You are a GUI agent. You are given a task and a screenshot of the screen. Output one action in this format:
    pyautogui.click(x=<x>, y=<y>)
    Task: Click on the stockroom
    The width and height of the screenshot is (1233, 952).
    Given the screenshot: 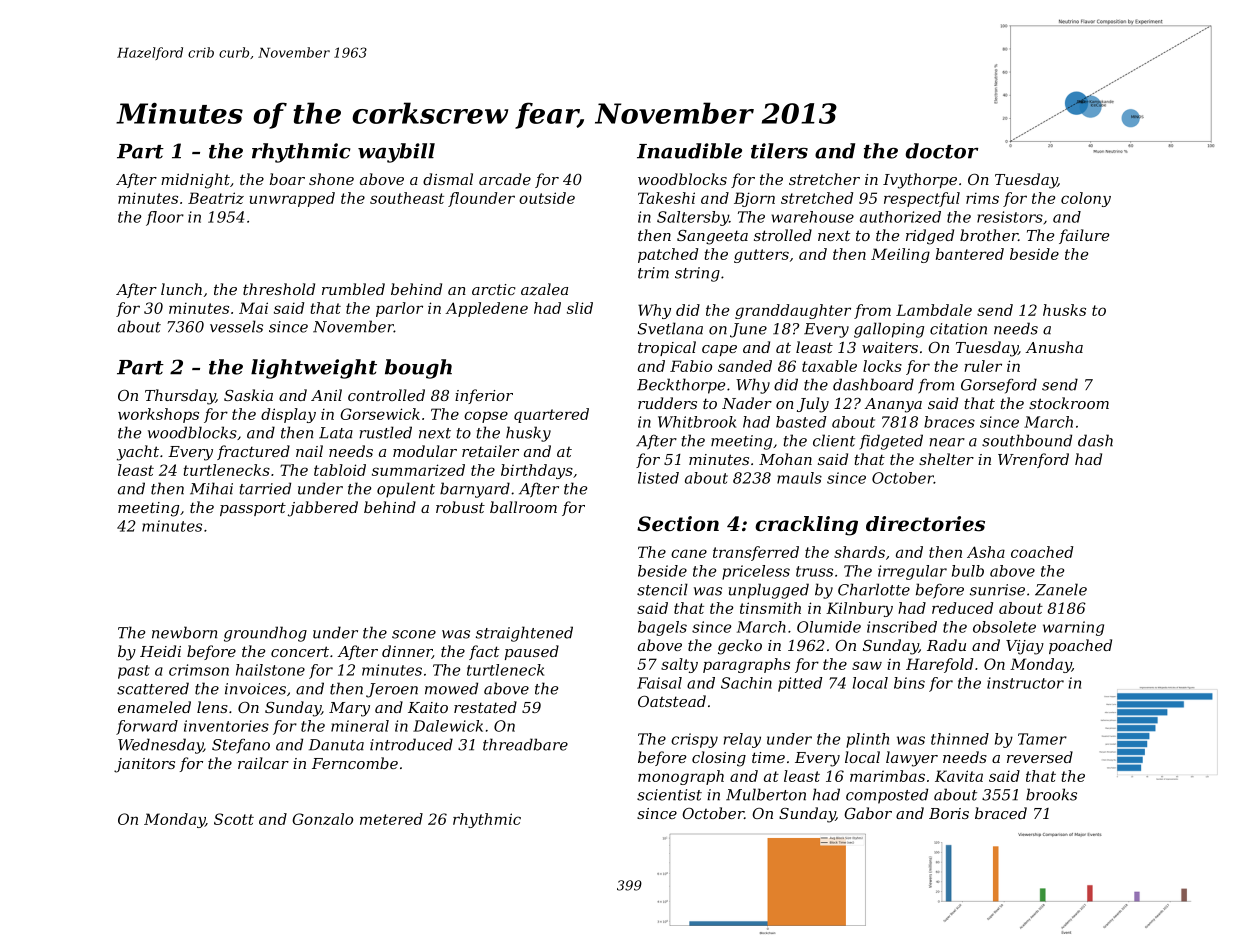 What is the action you would take?
    pyautogui.click(x=1069, y=403)
